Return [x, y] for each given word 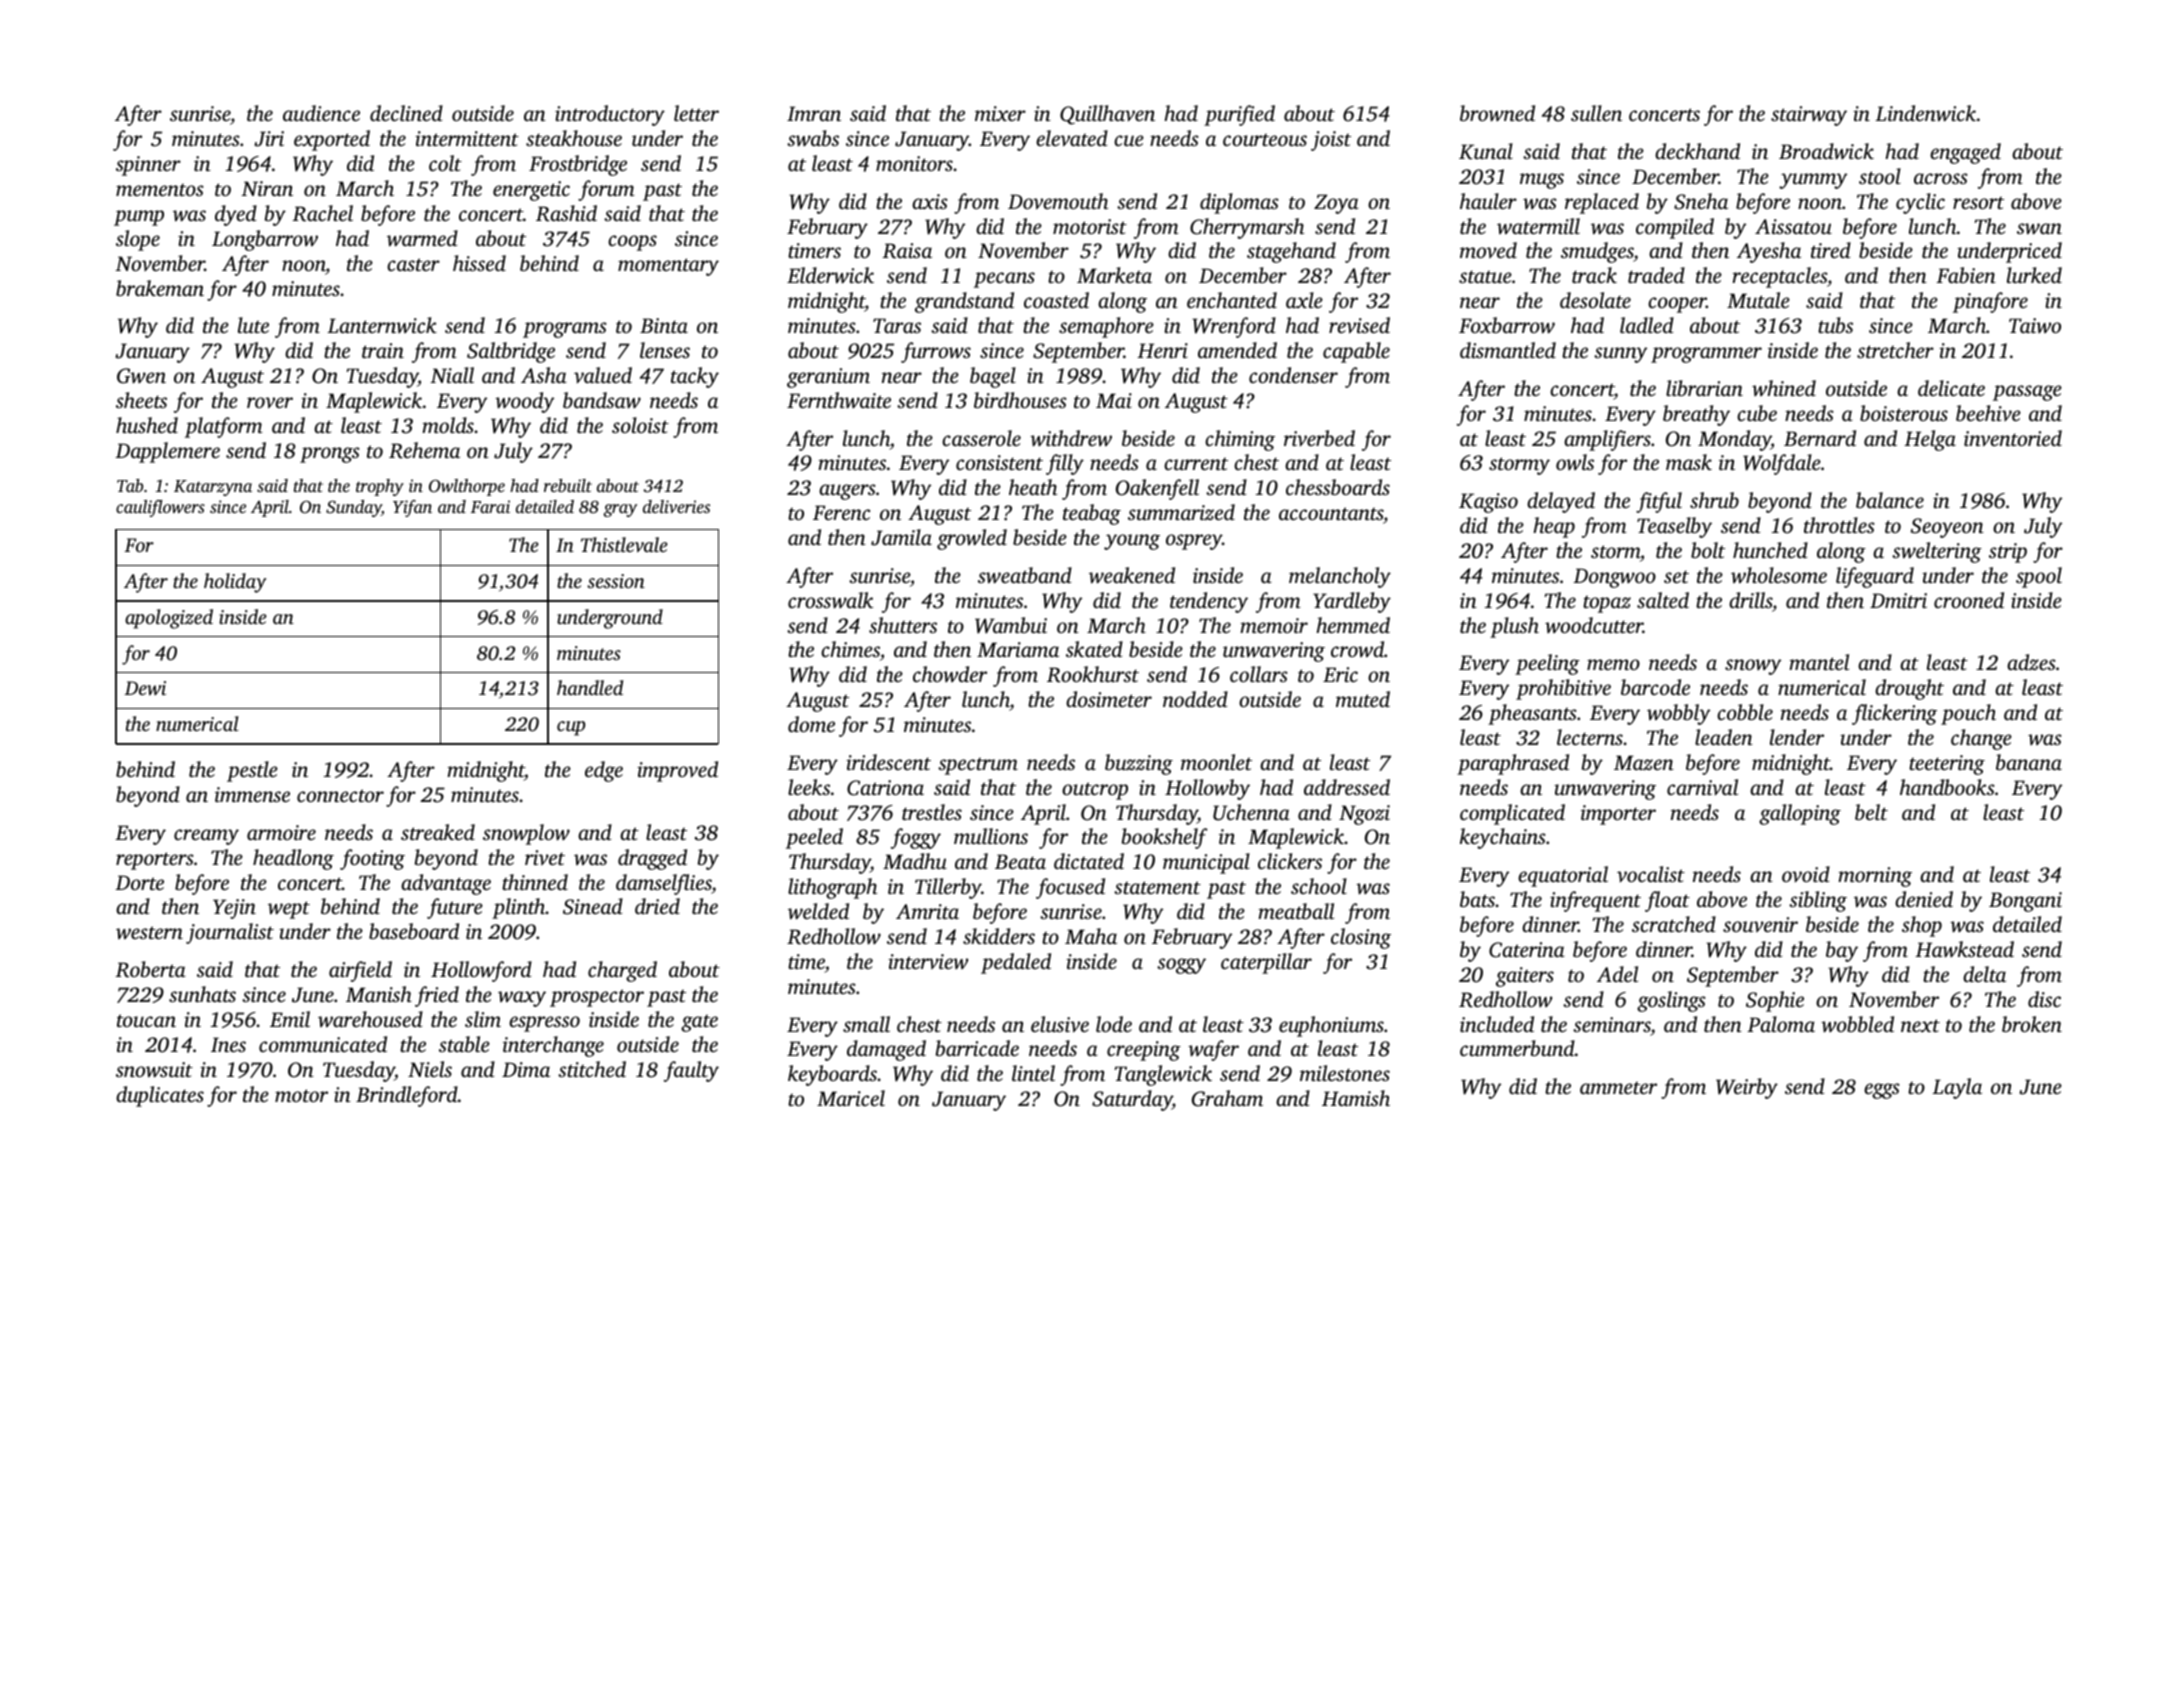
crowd [1357, 649]
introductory [610, 115]
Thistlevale [624, 545]
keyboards [832, 1075]
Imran [814, 113]
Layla [1957, 1088]
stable [464, 1044]
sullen [1596, 113]
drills [1750, 600]
